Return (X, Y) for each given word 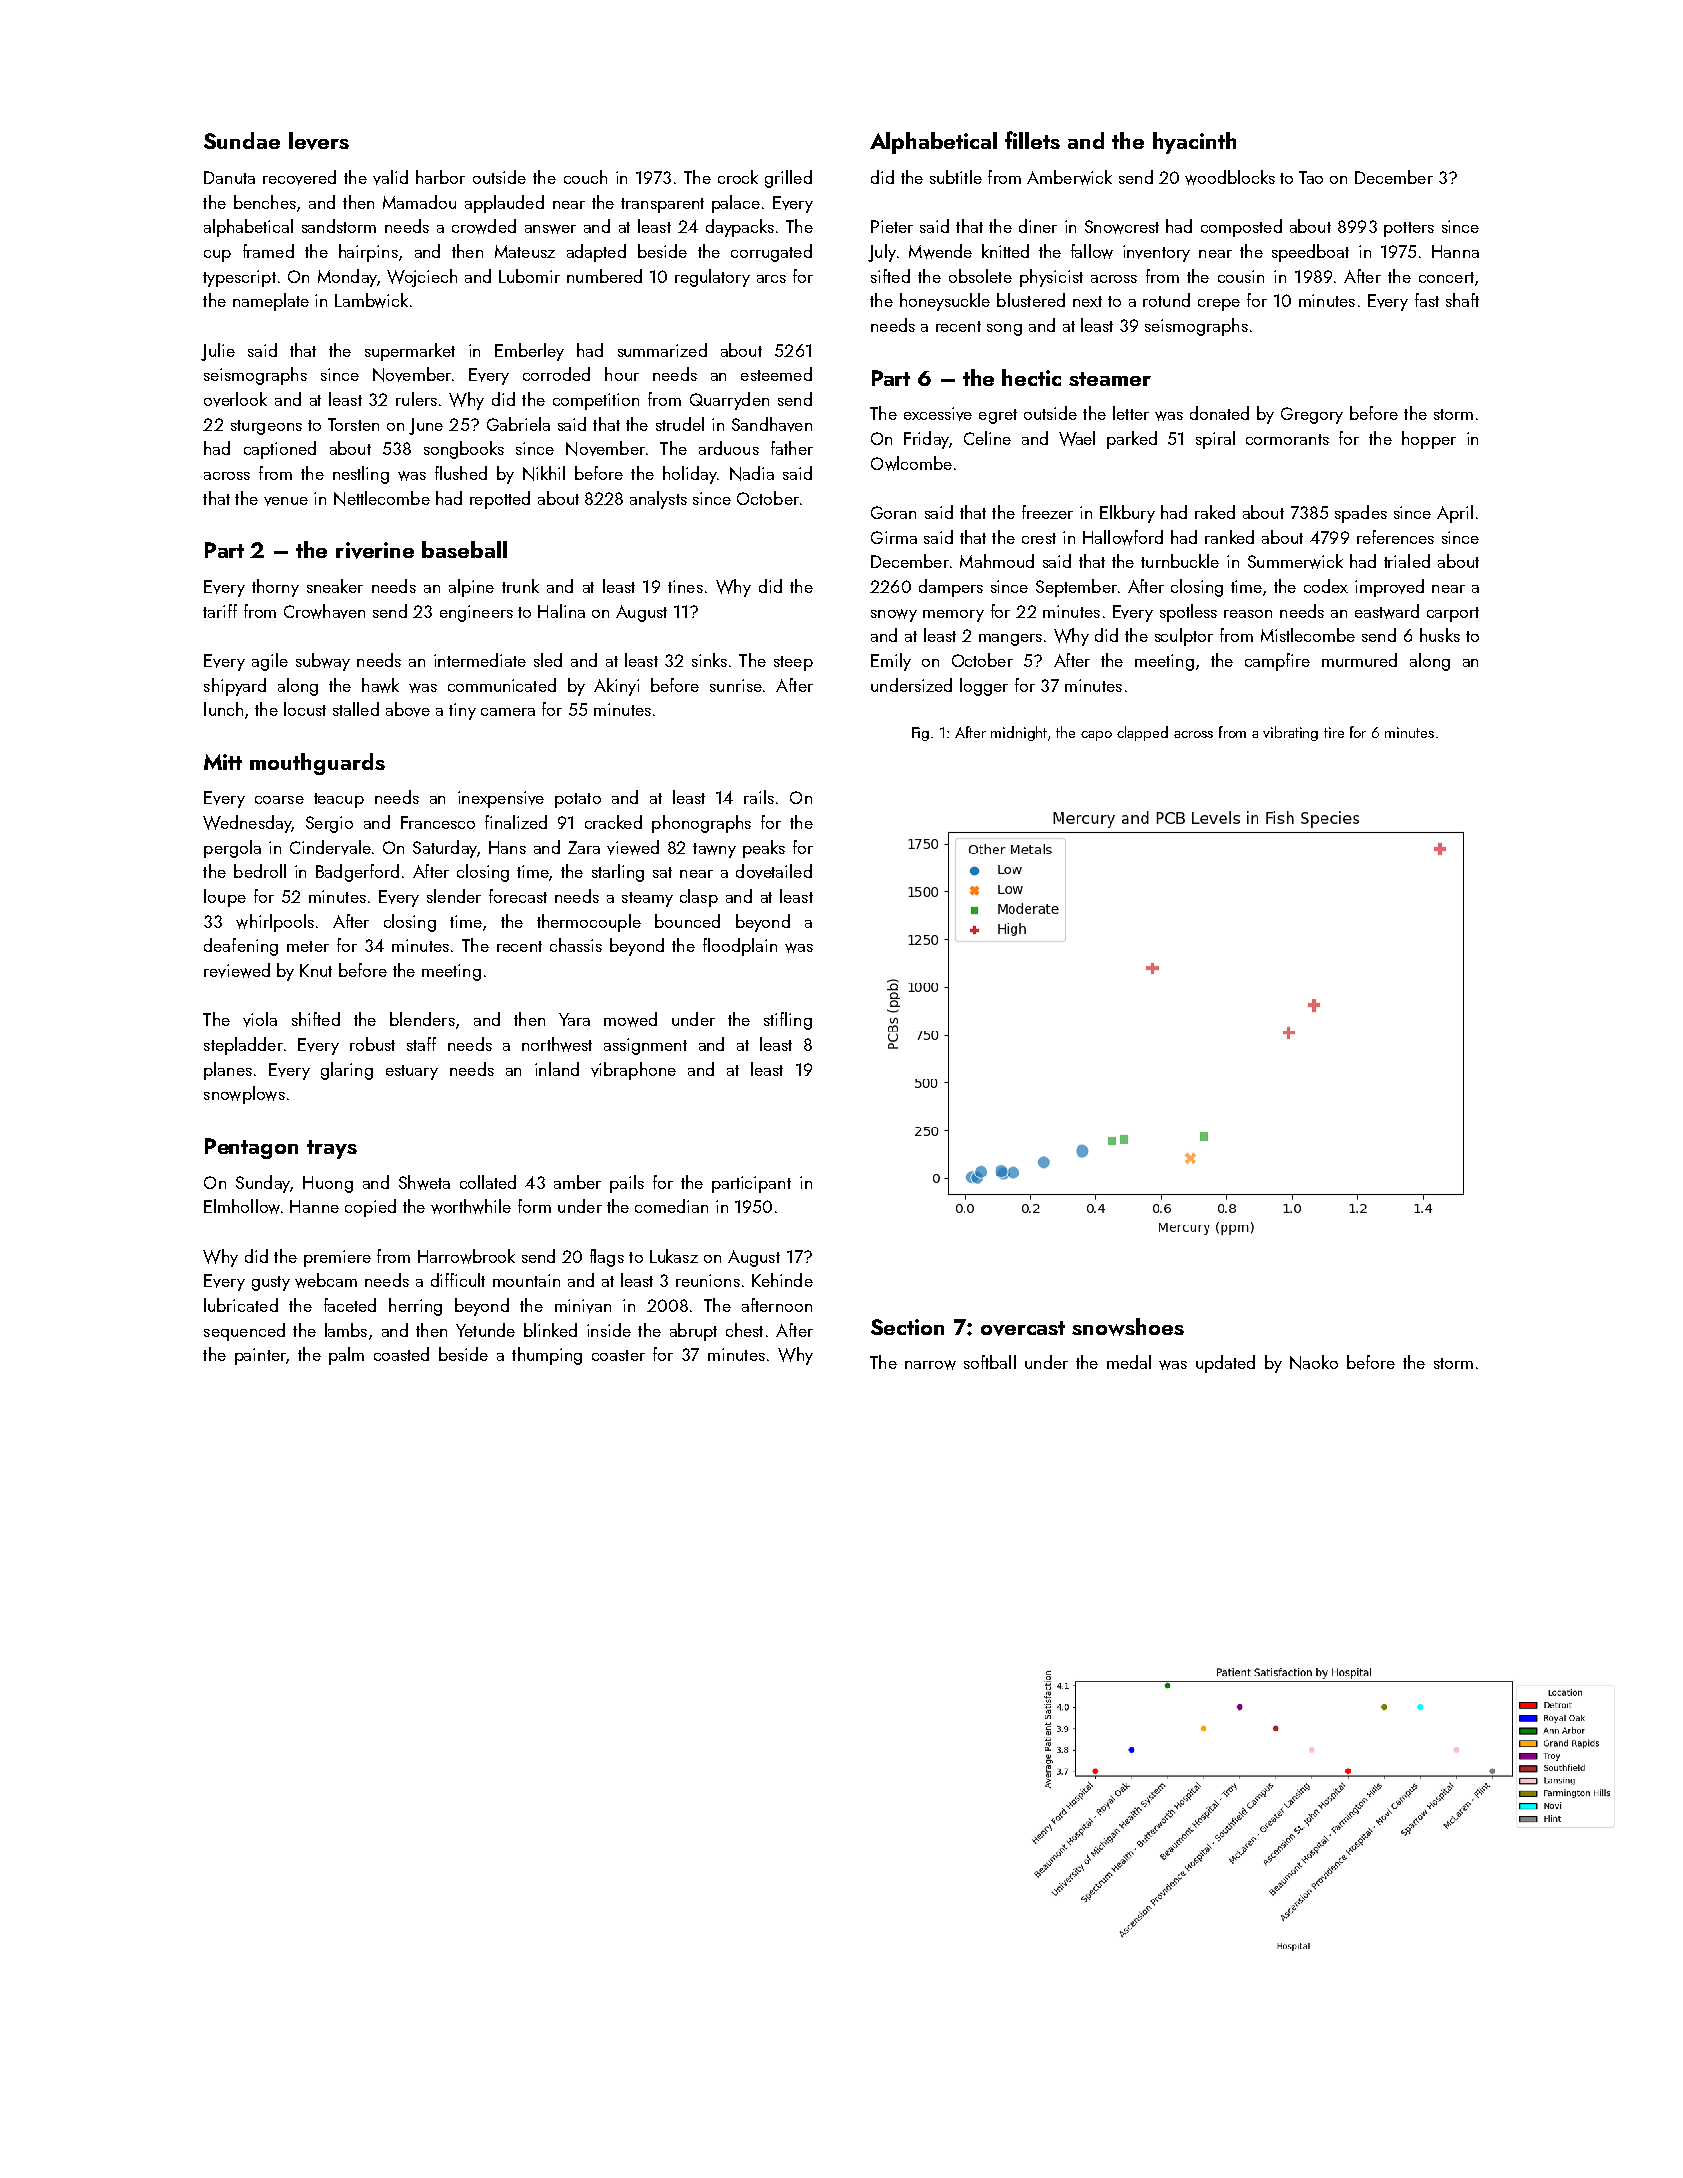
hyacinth (1194, 143)
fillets (1032, 140)
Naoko (1314, 1362)
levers (319, 141)
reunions (708, 1280)
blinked (550, 1330)
